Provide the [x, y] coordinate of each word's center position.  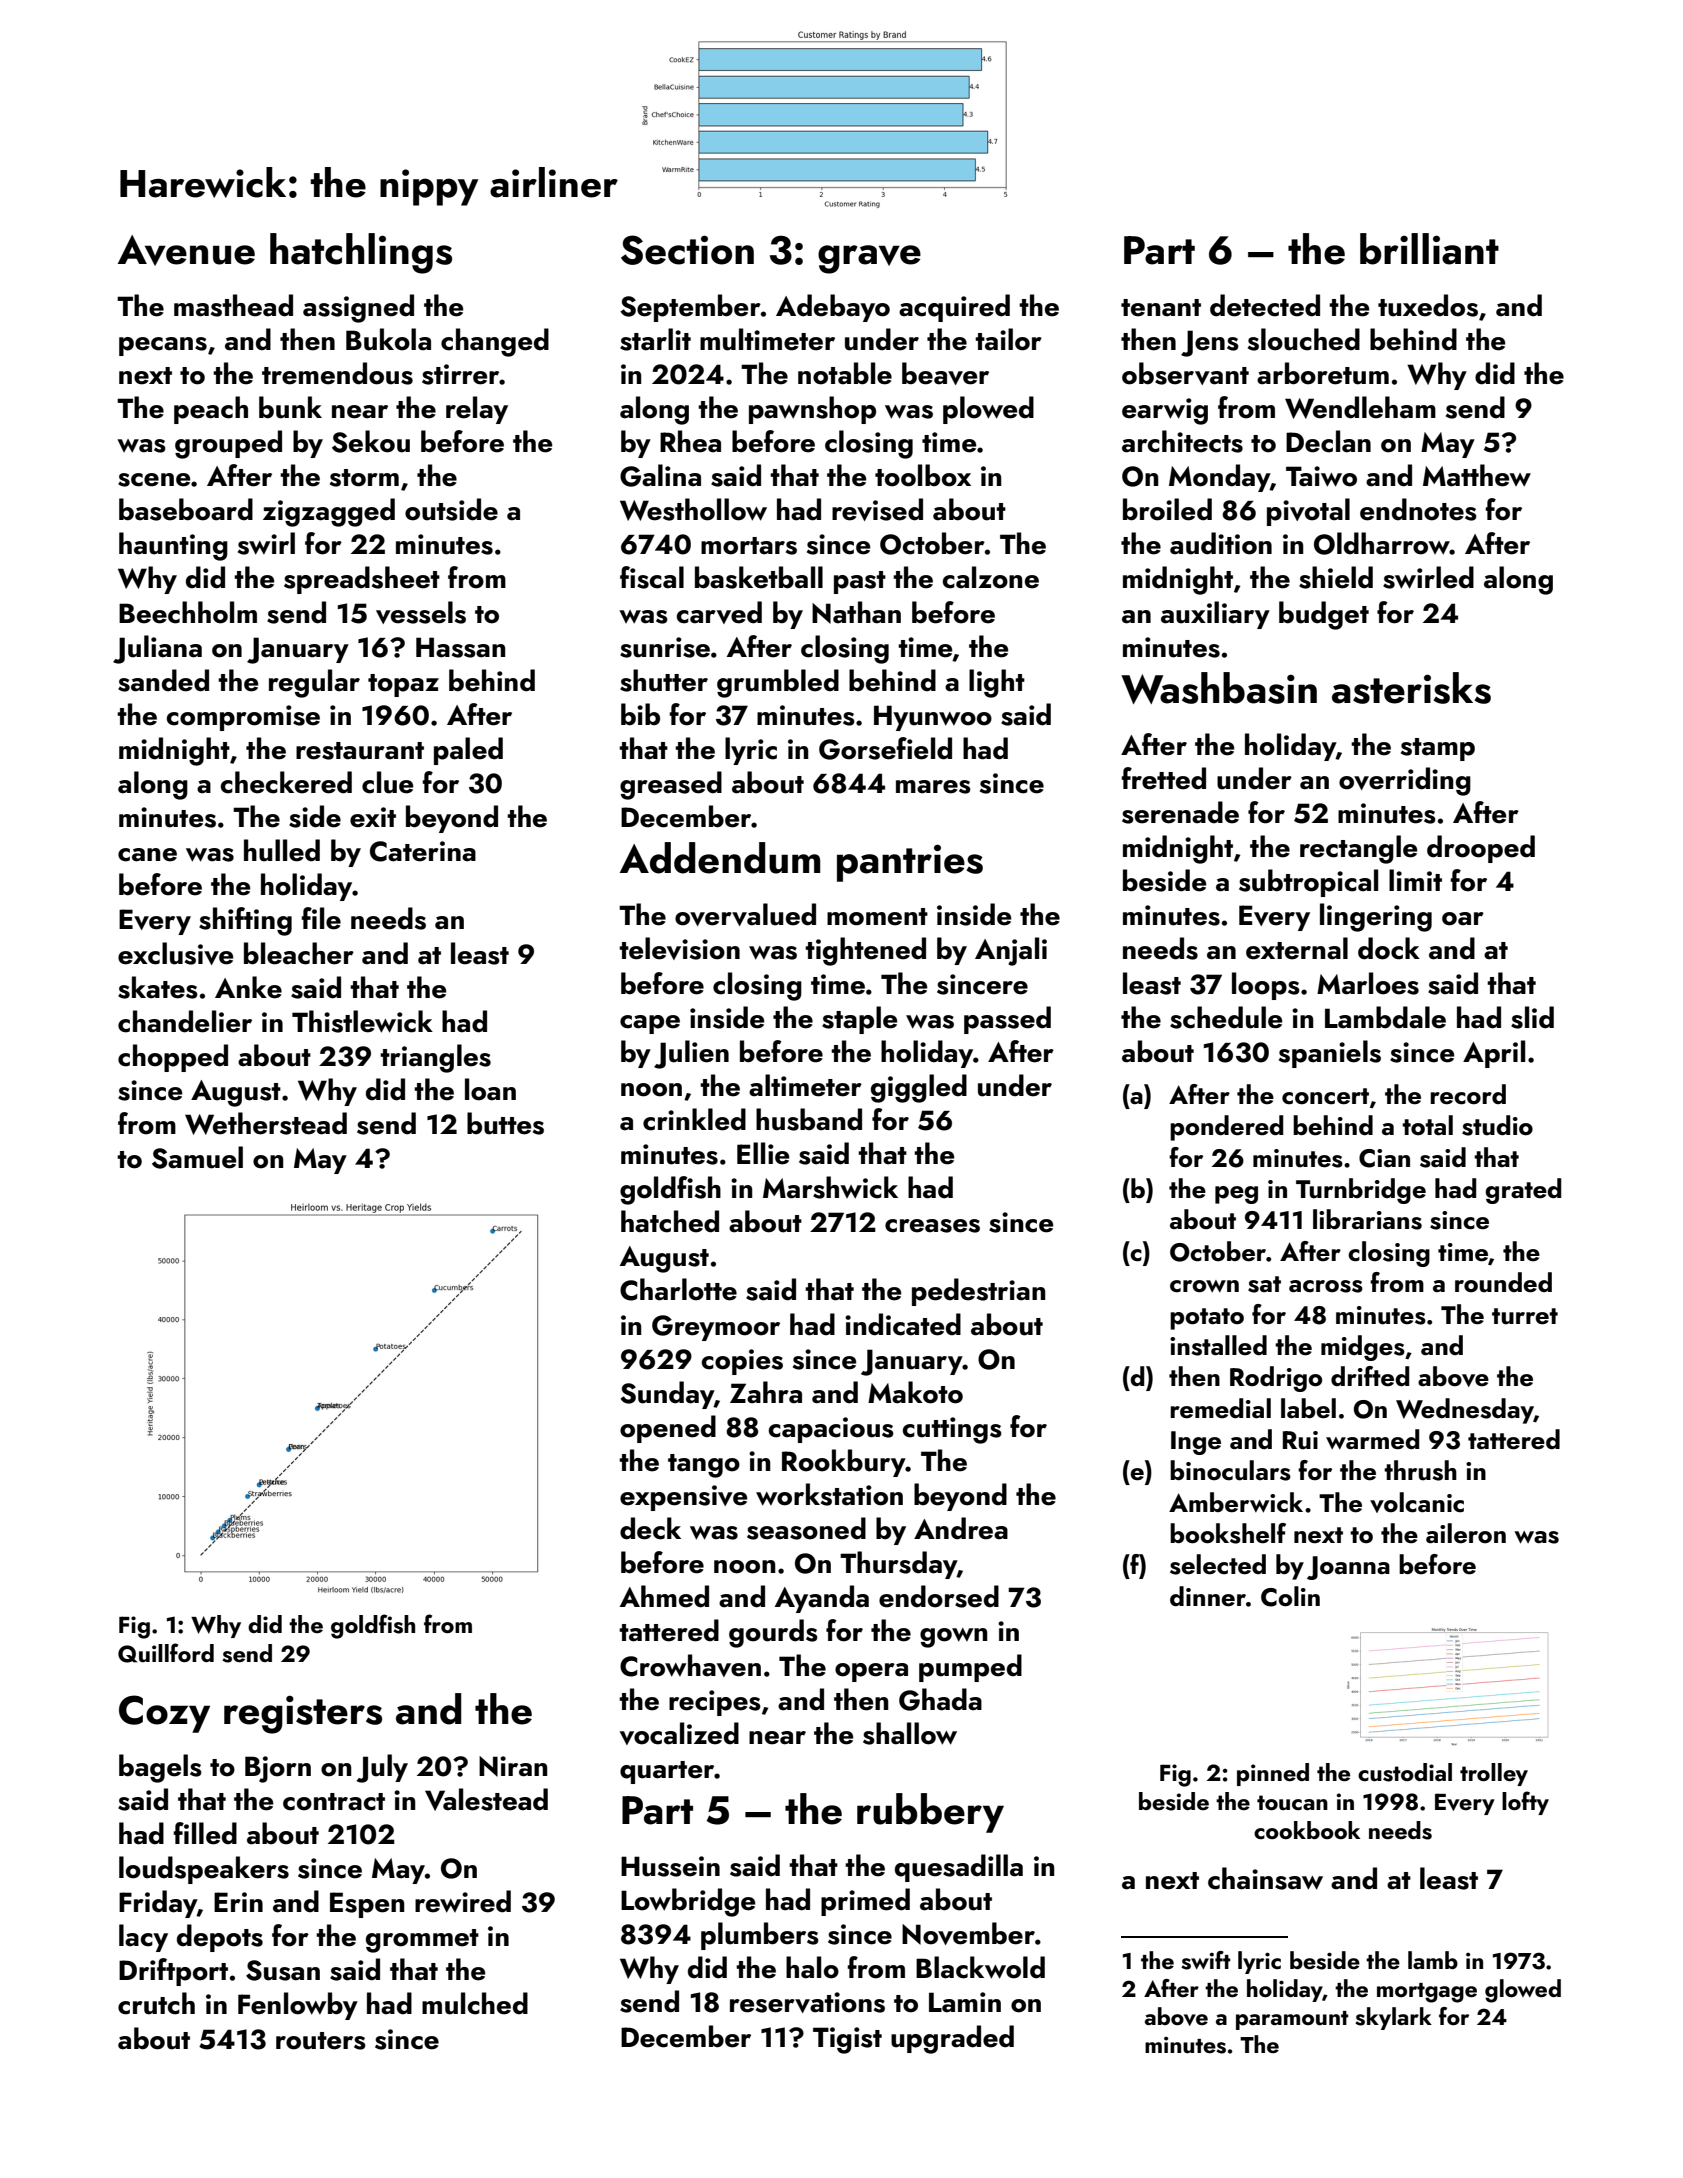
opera [871, 1672]
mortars [749, 546]
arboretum [1323, 373]
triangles [435, 1058]
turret [1525, 1316]
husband [809, 1119]
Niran [513, 1766]
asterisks [1411, 688]
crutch [156, 2003]
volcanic [1417, 1502]
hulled [282, 850]
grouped [228, 444]
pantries [910, 863]
